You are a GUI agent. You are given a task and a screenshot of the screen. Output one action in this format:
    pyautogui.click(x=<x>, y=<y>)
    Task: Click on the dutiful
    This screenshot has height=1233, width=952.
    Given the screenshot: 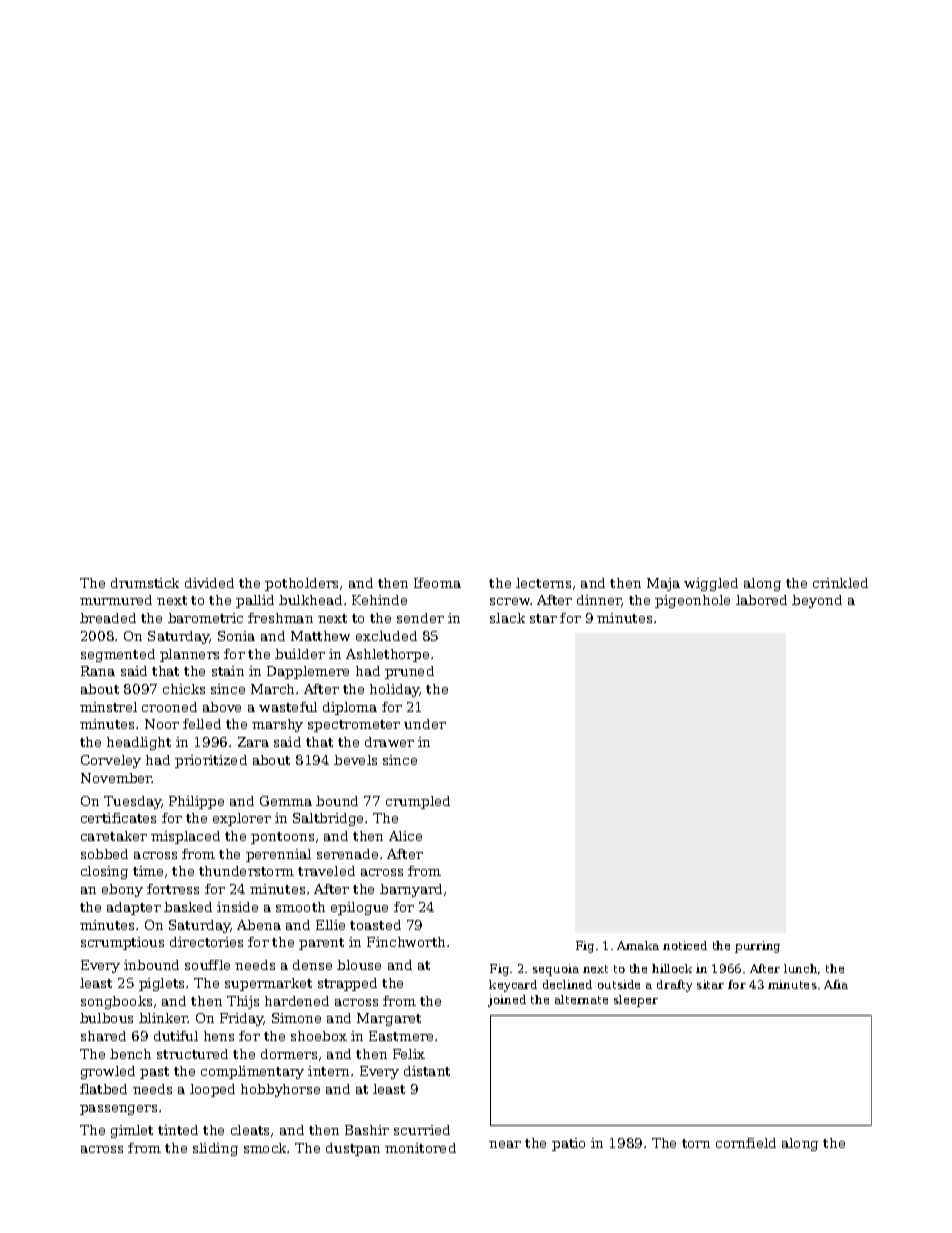 What is the action you would take?
    pyautogui.click(x=176, y=1036)
